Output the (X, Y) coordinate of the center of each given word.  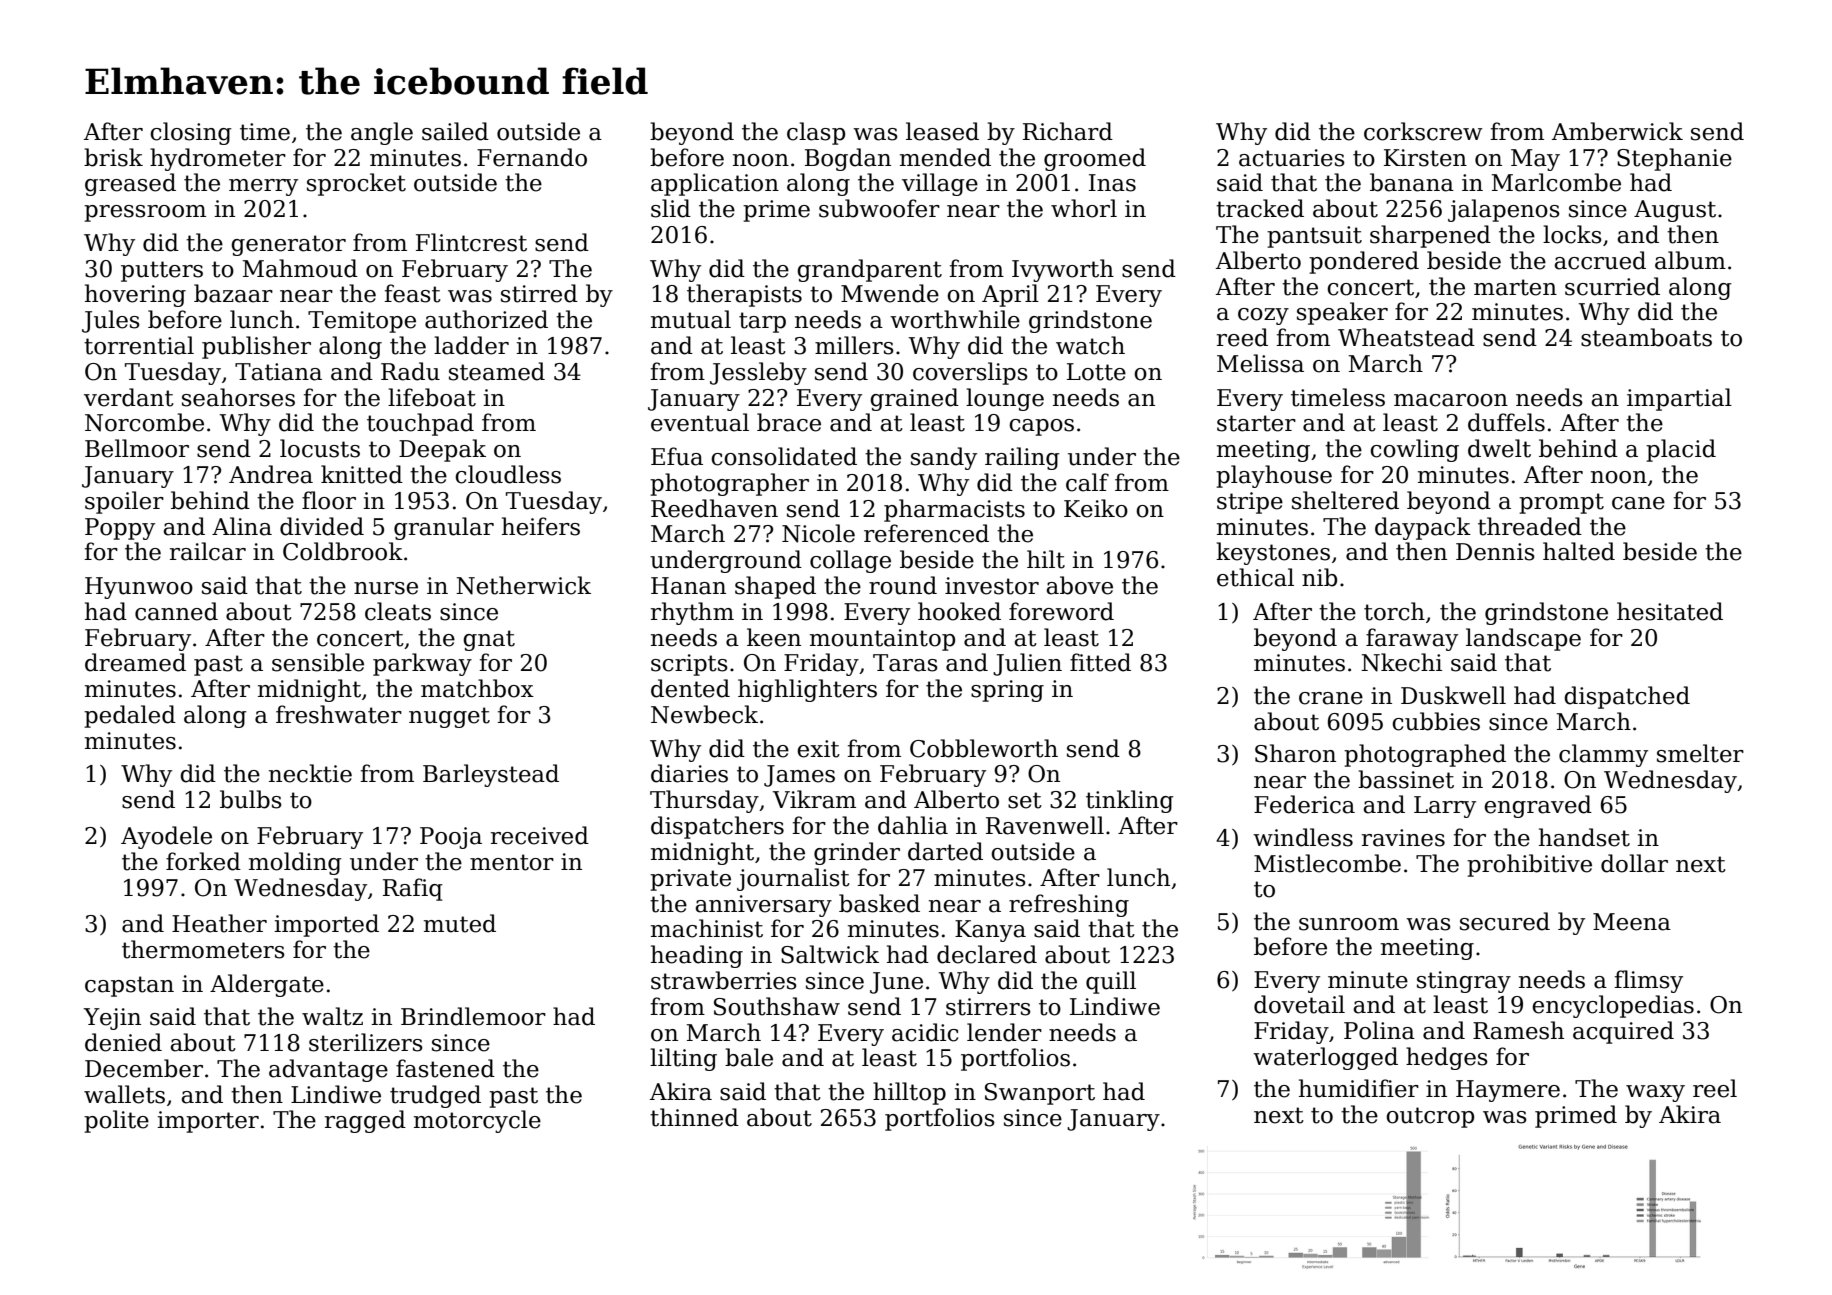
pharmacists (954, 510)
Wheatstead (1406, 337)
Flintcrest (471, 242)
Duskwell (1453, 695)
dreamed (135, 662)
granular (444, 528)
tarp (762, 322)
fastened (445, 1068)
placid (1681, 450)
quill (1111, 982)
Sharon (1295, 753)
